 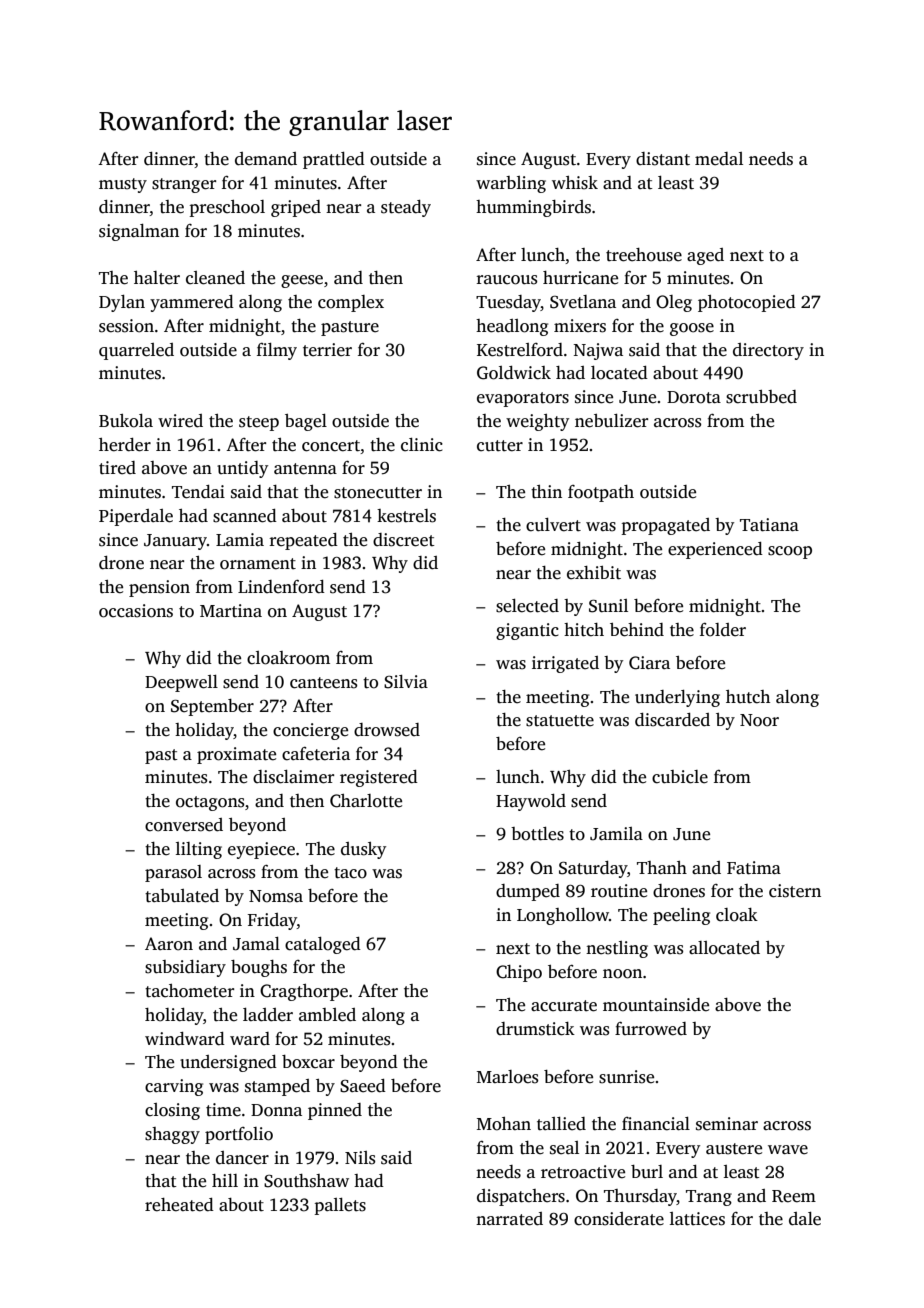 What do you see at coordinates (179, 1205) in the document?
I see `reheated` at bounding box center [179, 1205].
